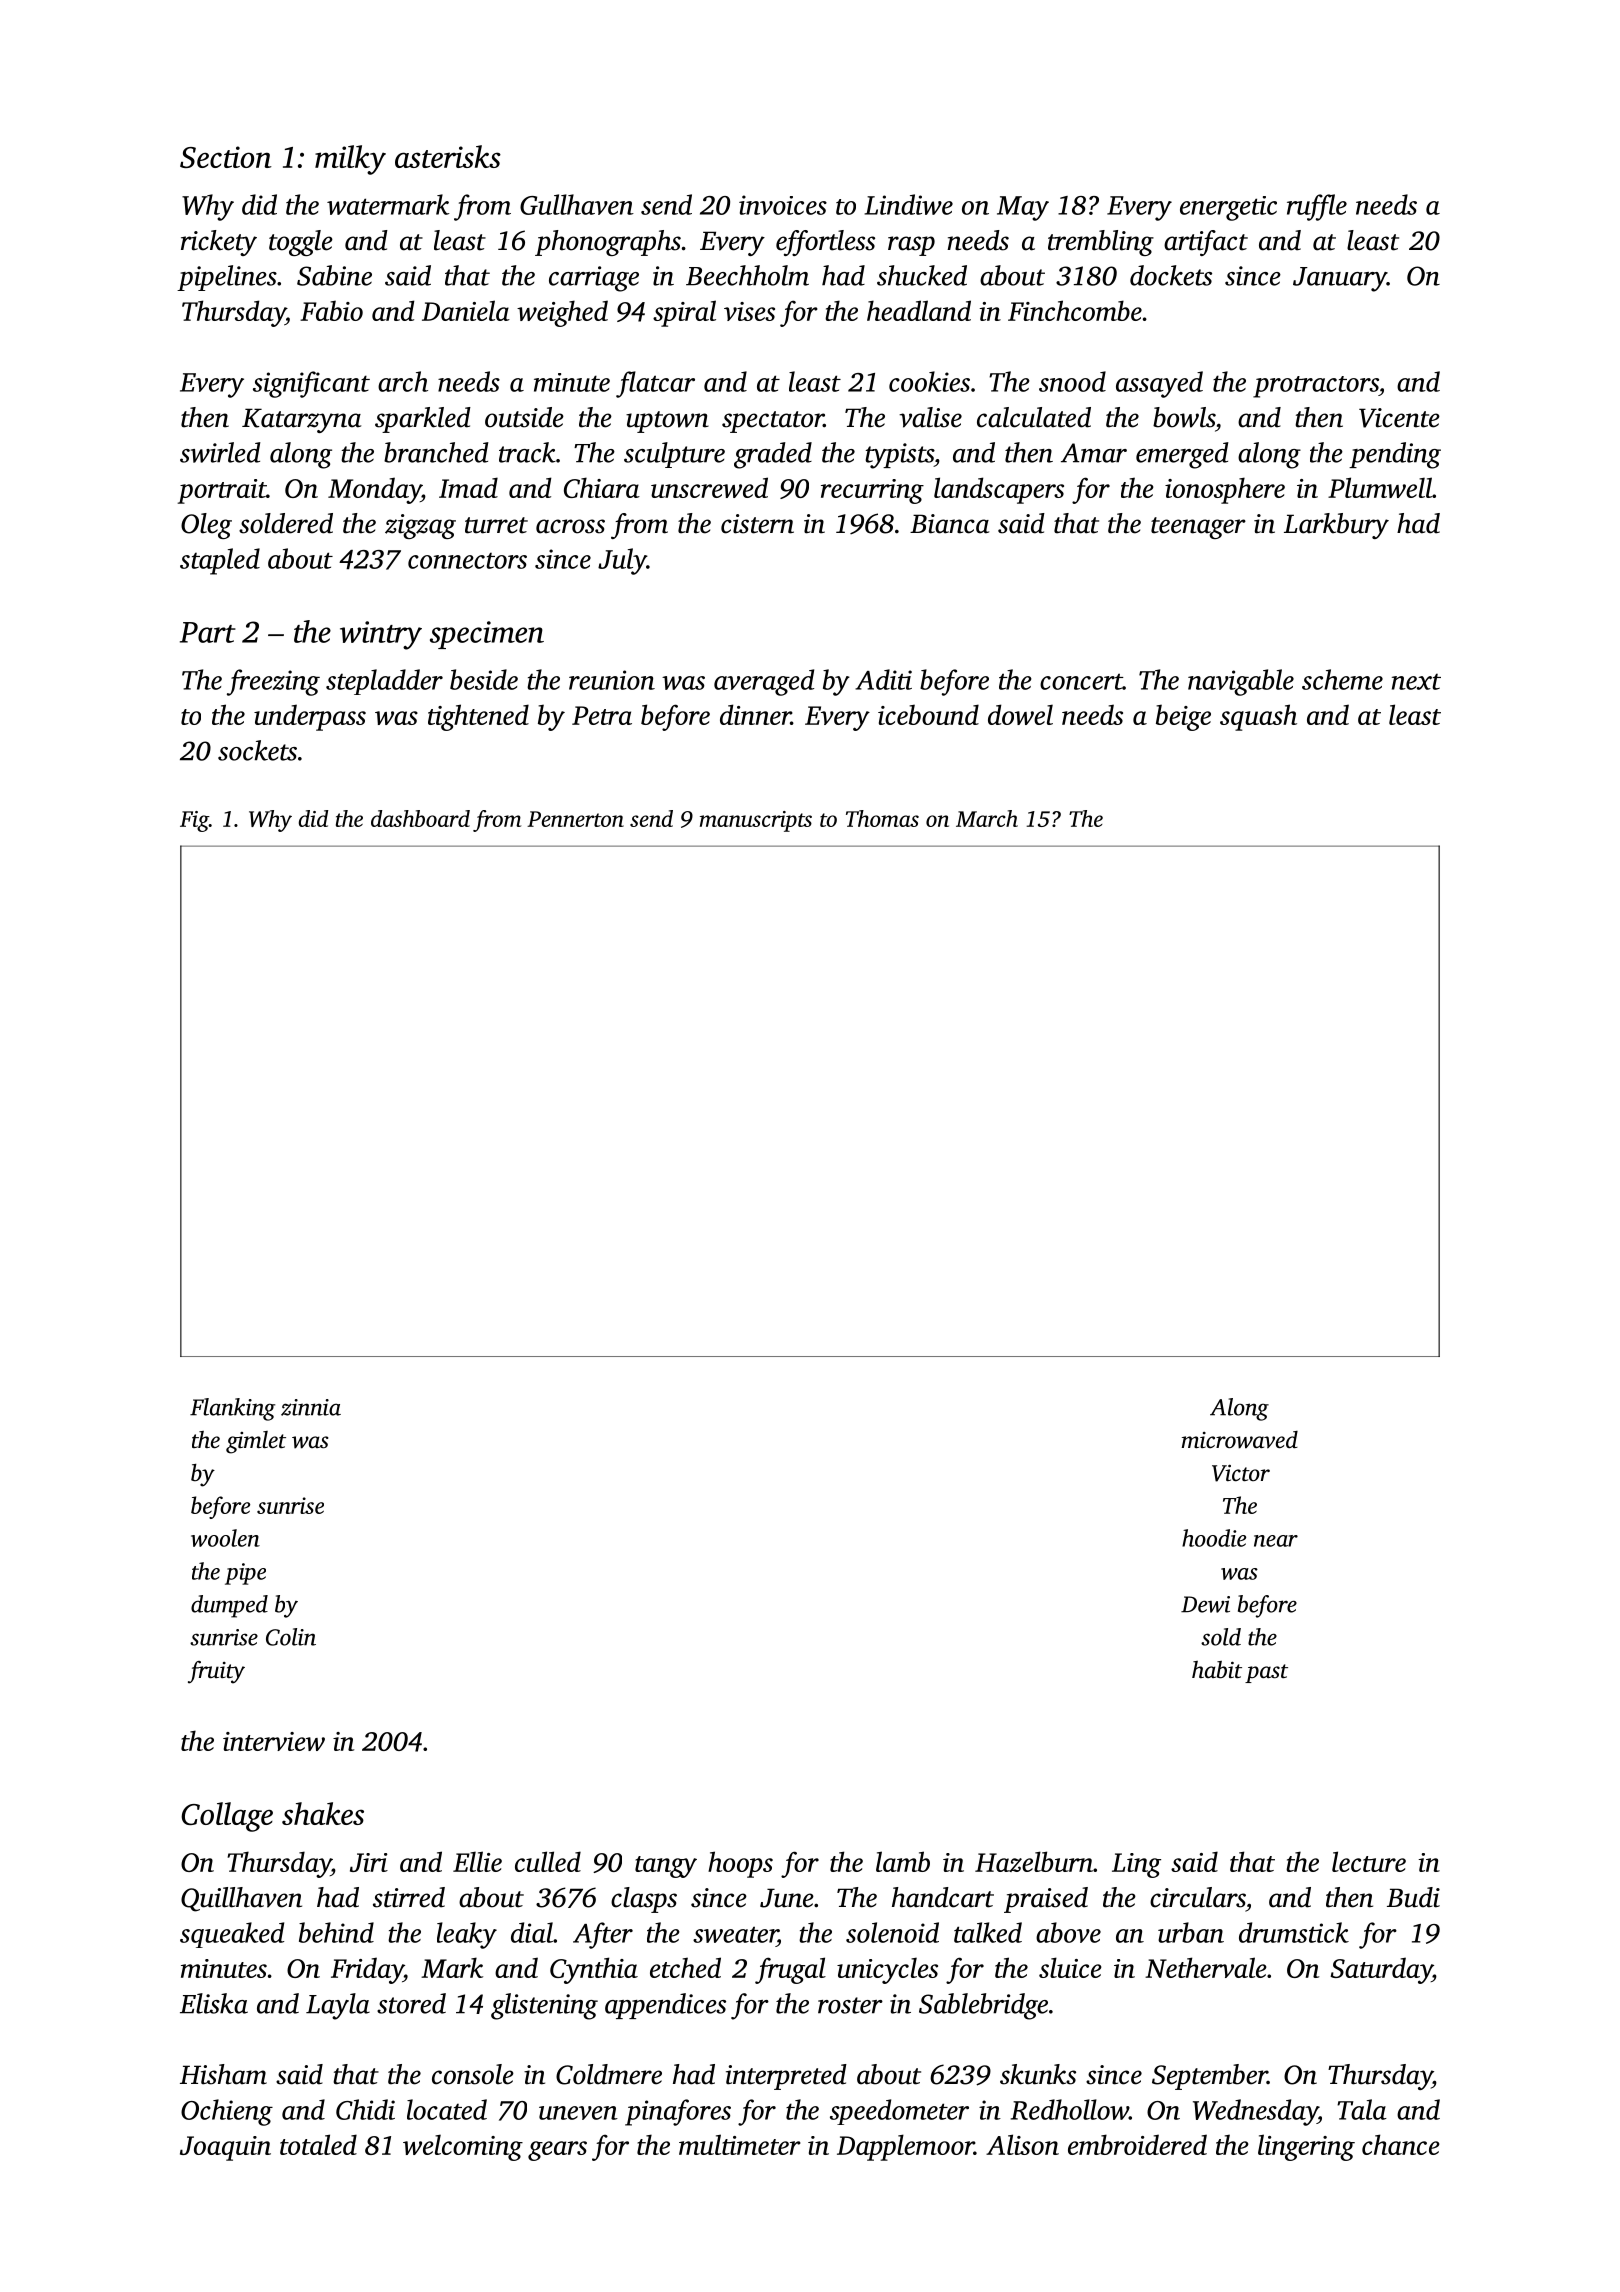 The width and height of the page is (1620, 2292). What do you see at coordinates (1317, 207) in the page?
I see `ruffle` at bounding box center [1317, 207].
